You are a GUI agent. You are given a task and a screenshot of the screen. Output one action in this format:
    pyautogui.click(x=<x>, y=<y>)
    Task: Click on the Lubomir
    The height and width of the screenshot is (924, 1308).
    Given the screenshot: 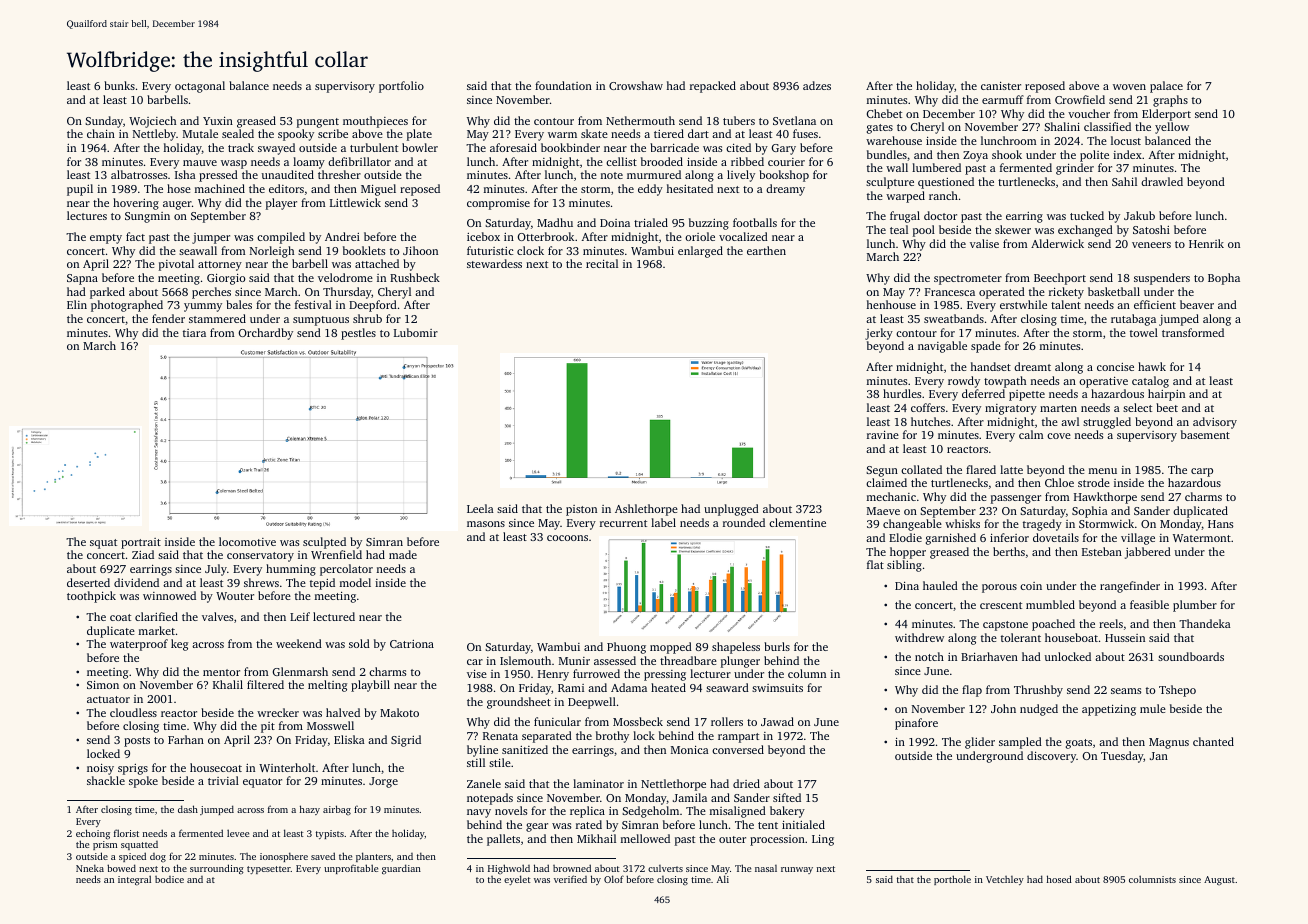 What is the action you would take?
    pyautogui.click(x=416, y=332)
